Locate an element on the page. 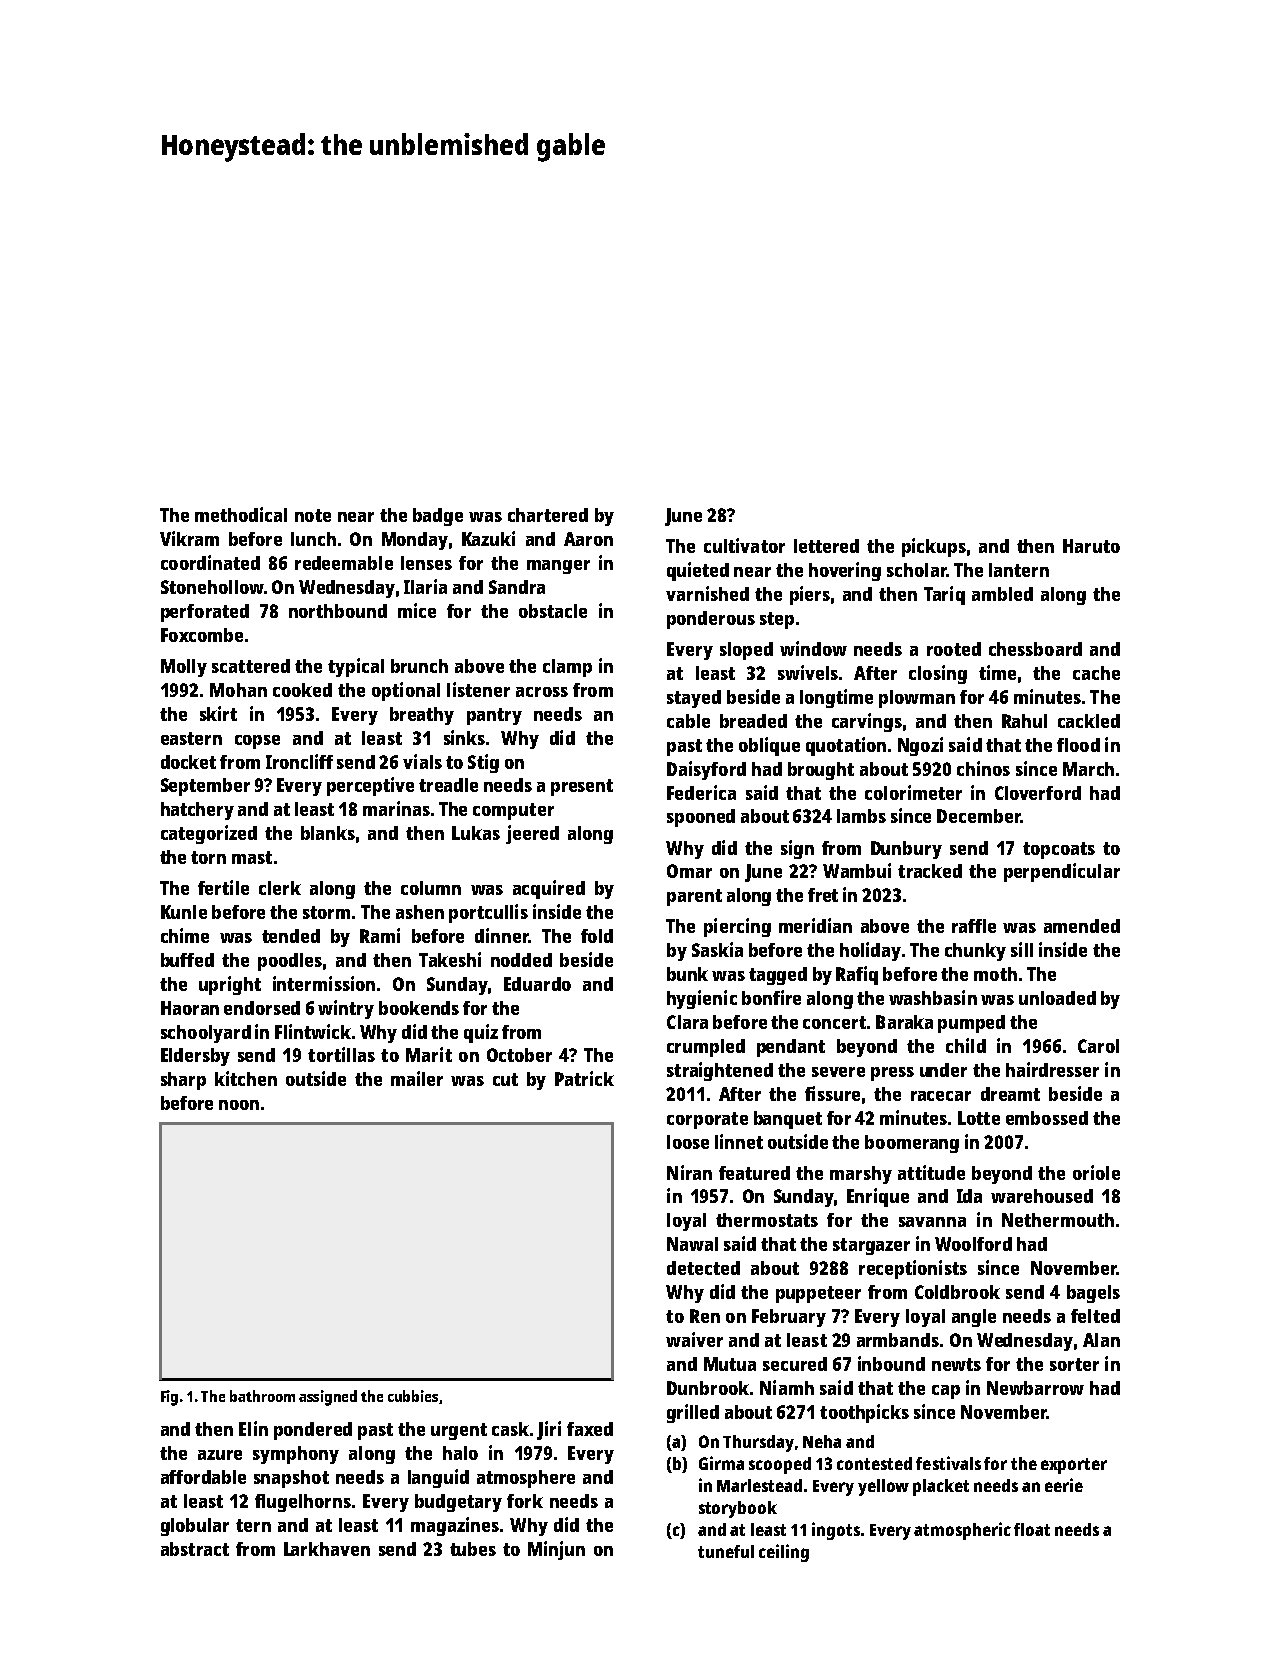 This image has height=1656, width=1280. tuneful is located at coordinates (726, 1551).
